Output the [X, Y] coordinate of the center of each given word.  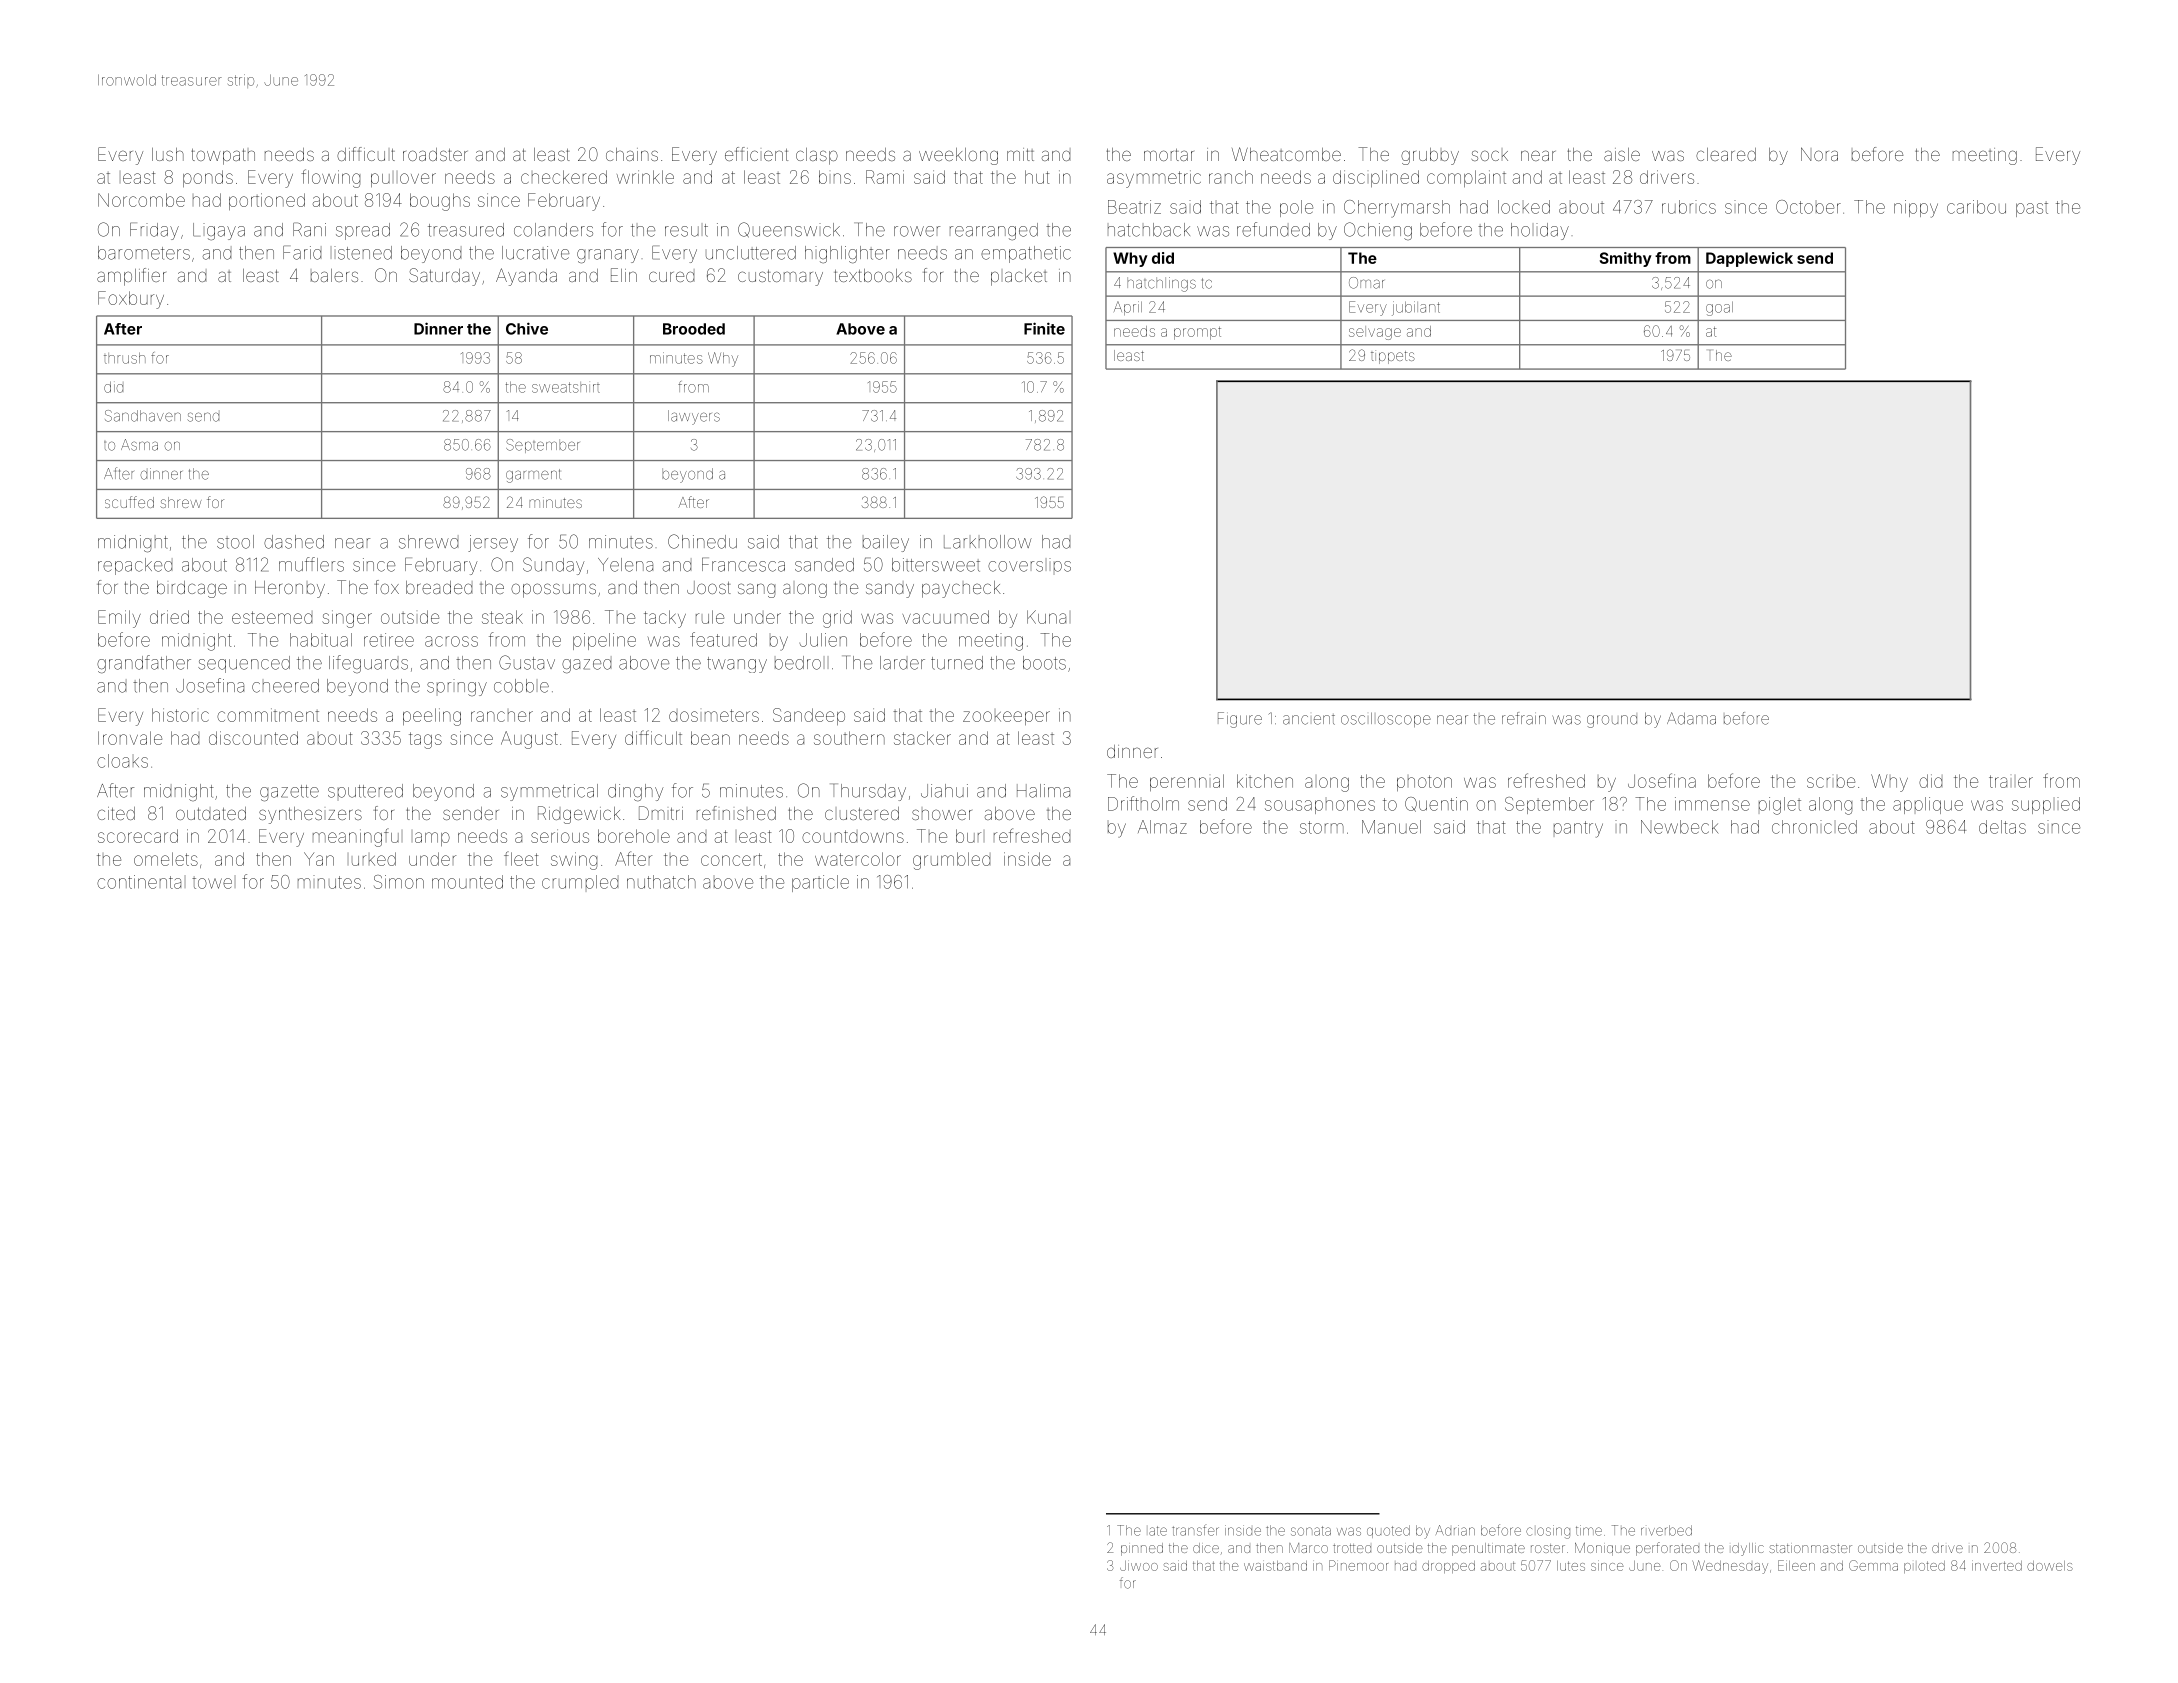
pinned [1142, 1549]
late [1158, 1531]
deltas [2002, 827]
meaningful [356, 837]
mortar [1169, 155]
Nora [1819, 154]
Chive [527, 328]
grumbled [951, 861]
